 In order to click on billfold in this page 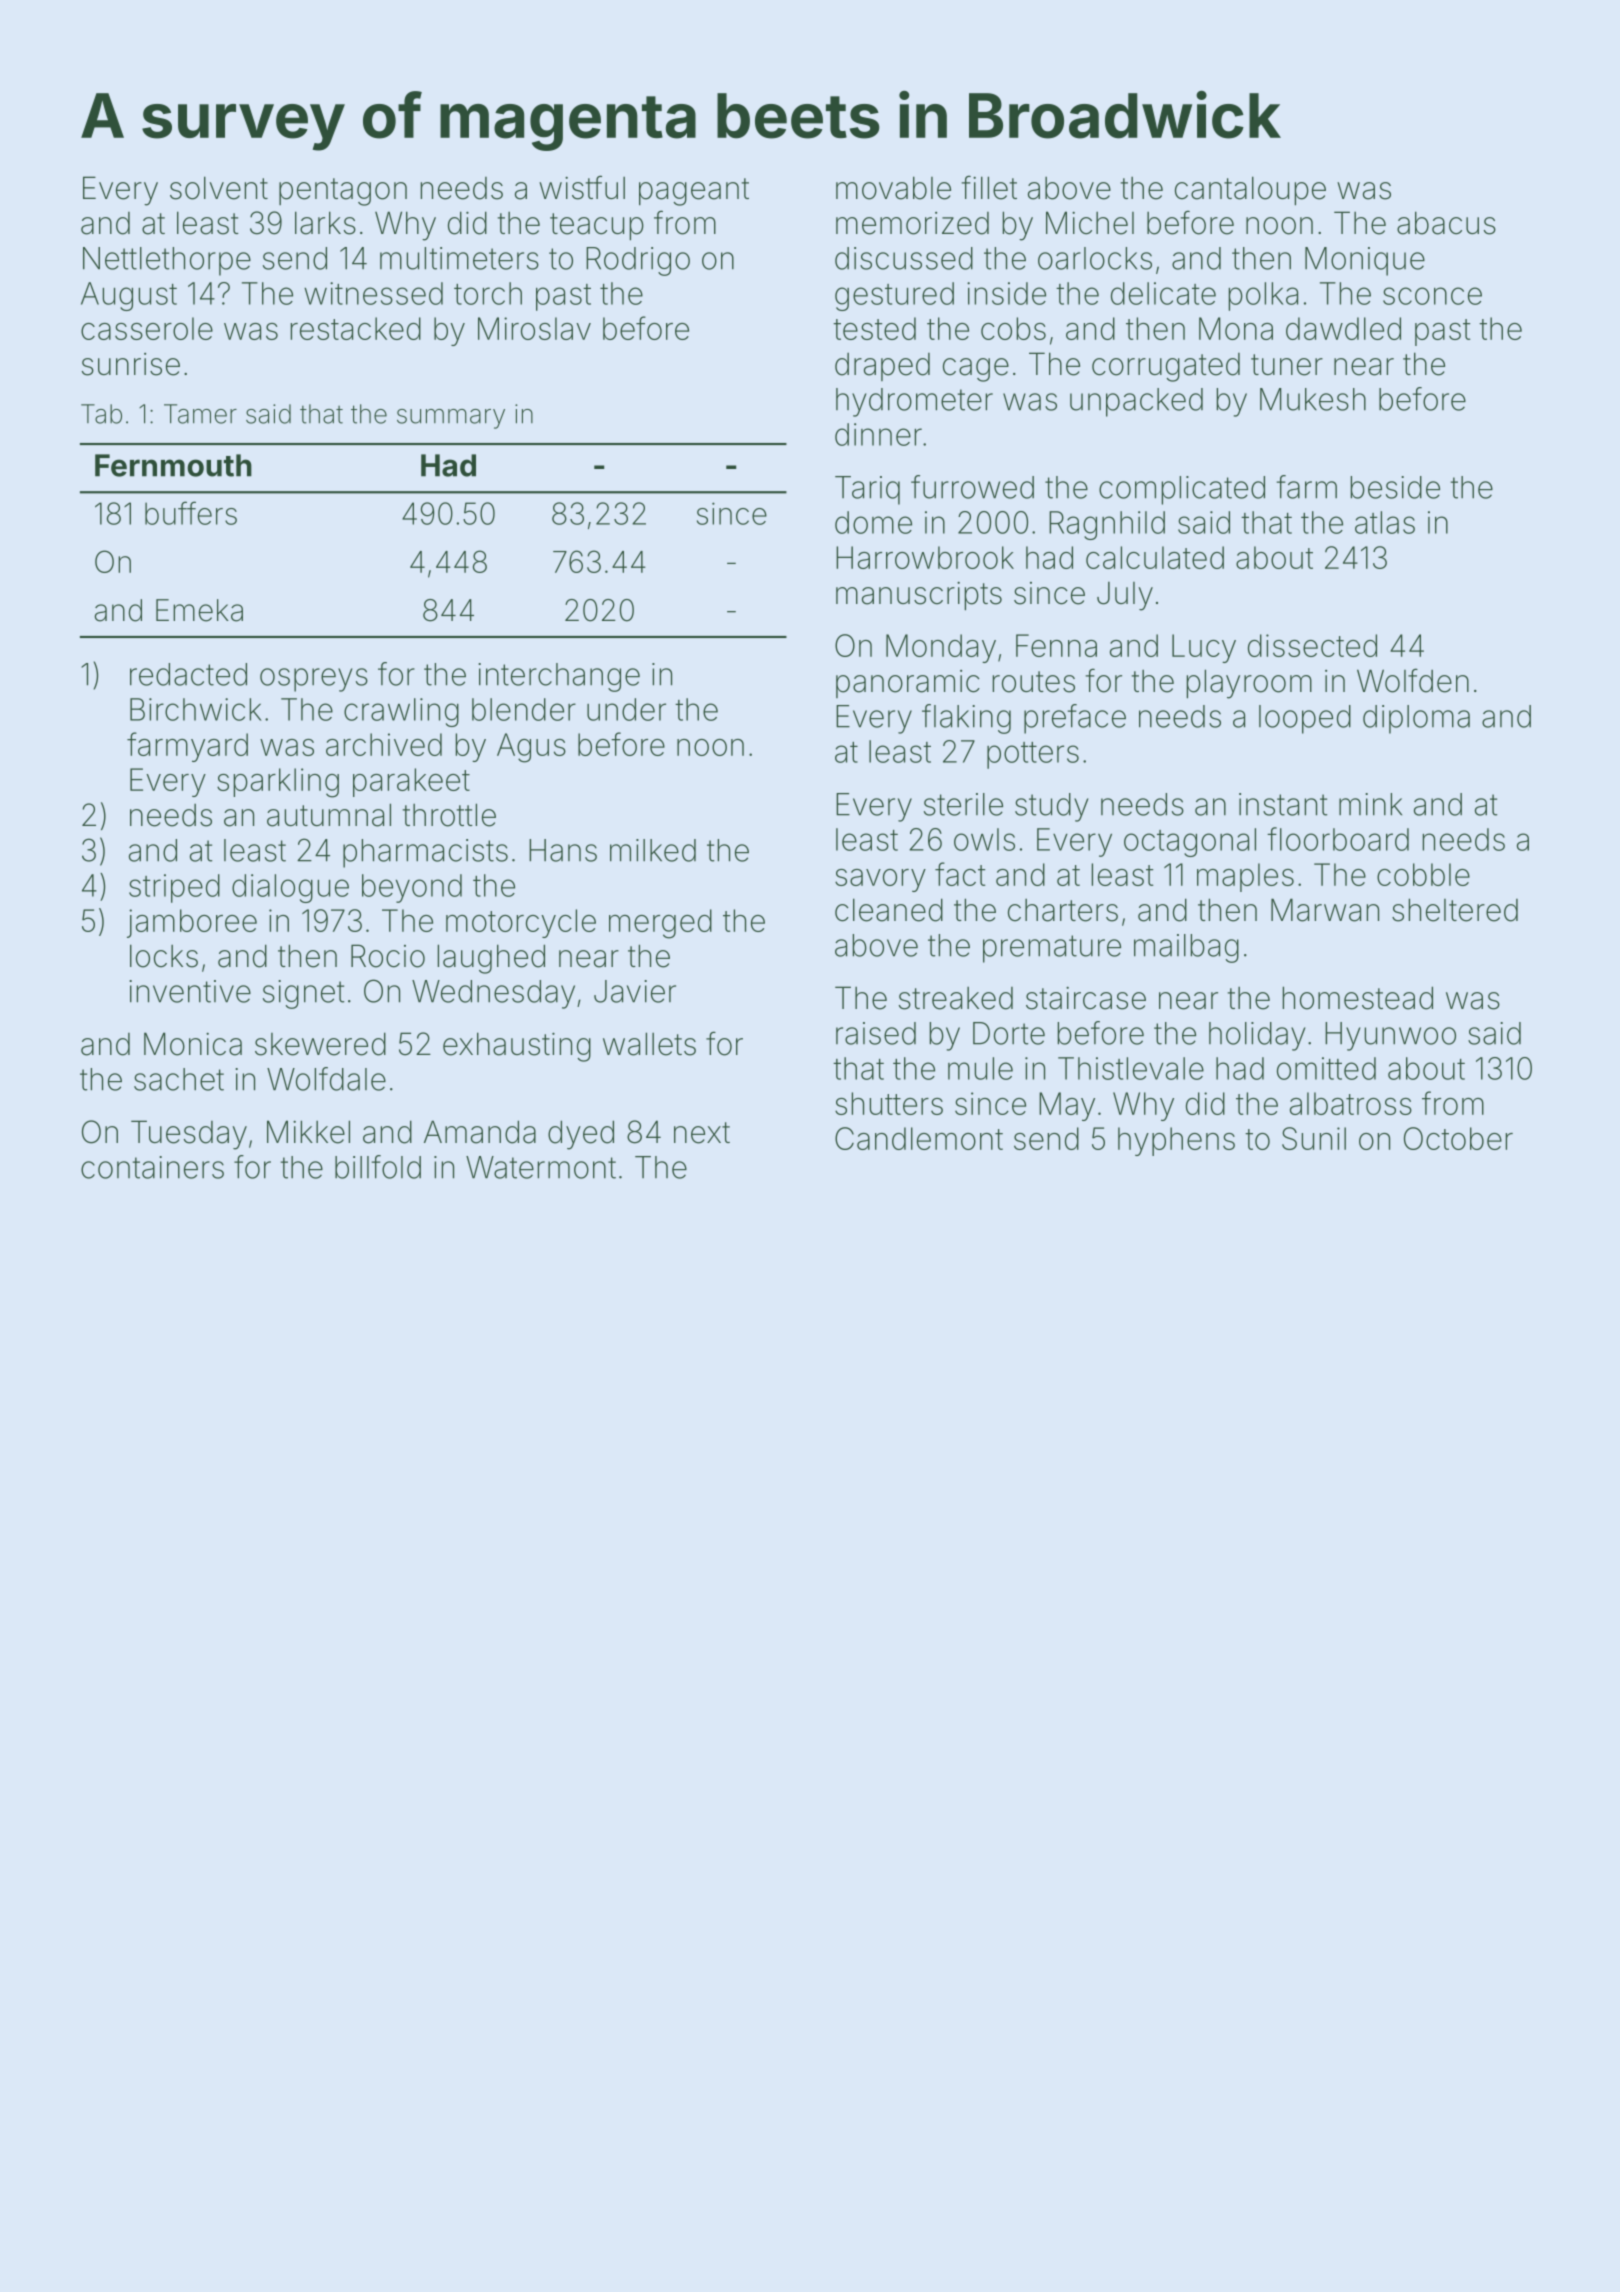, I will do `click(378, 1167)`.
